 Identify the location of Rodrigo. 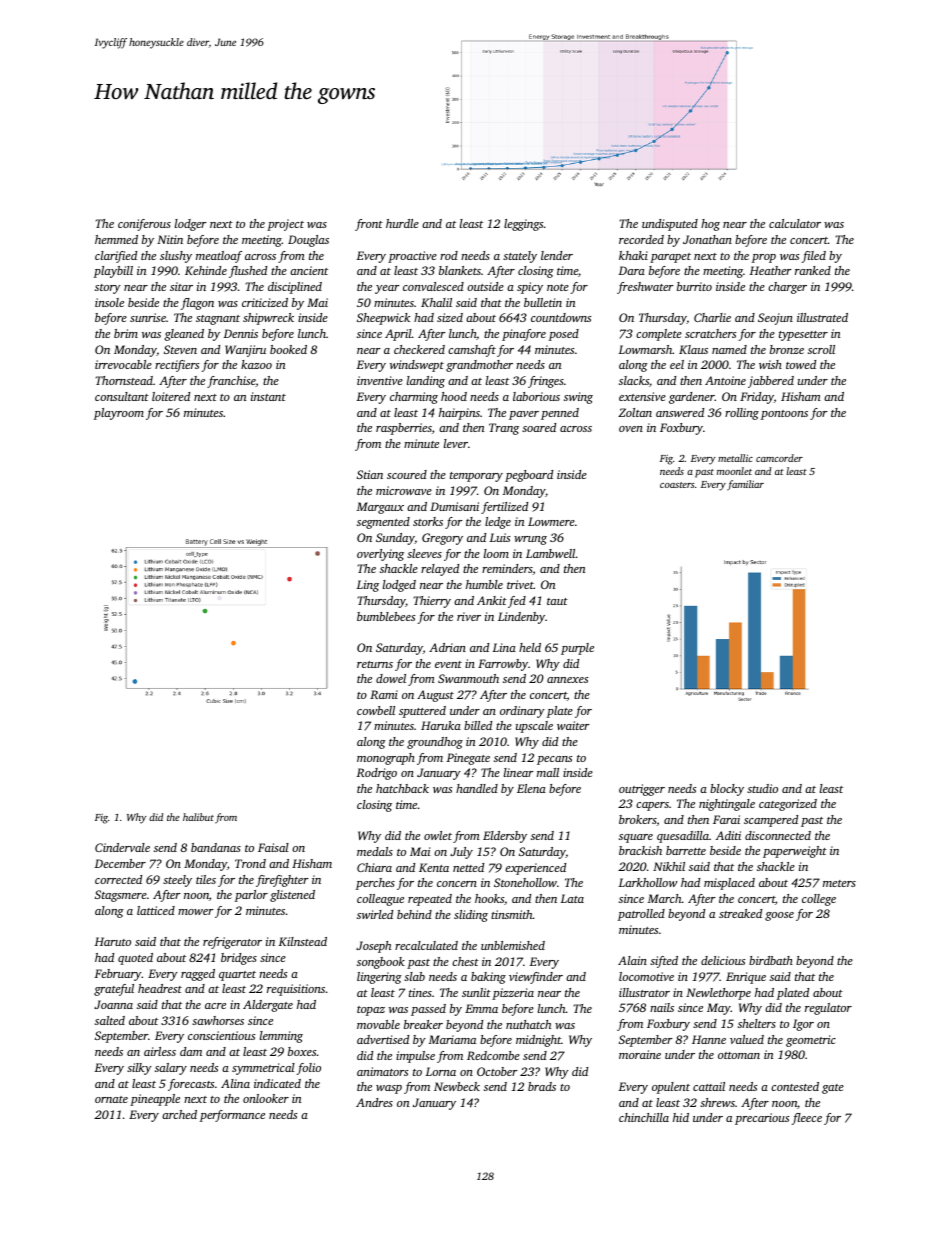
(377, 774).
